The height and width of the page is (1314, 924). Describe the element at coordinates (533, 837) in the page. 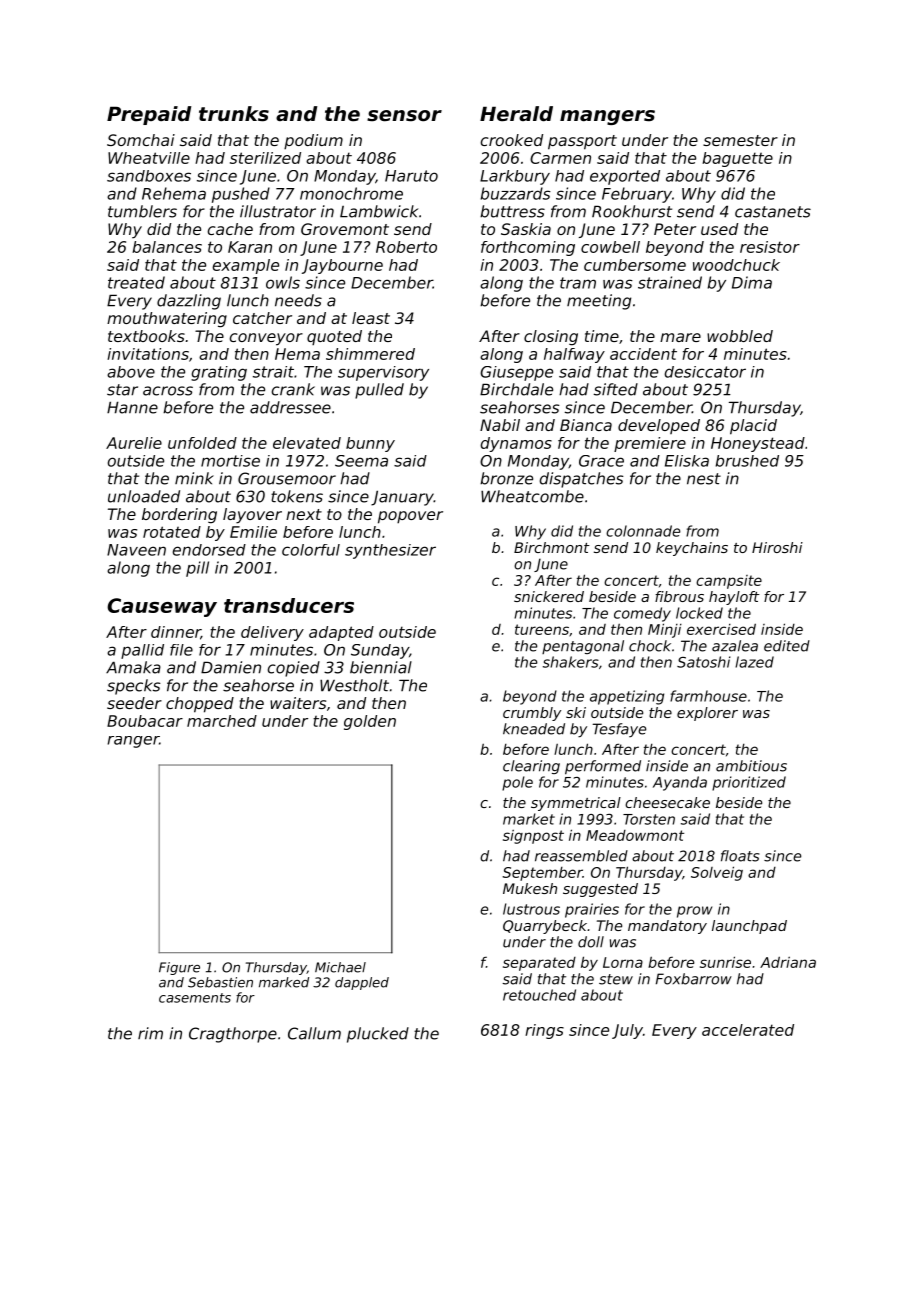

I see `signpost` at that location.
